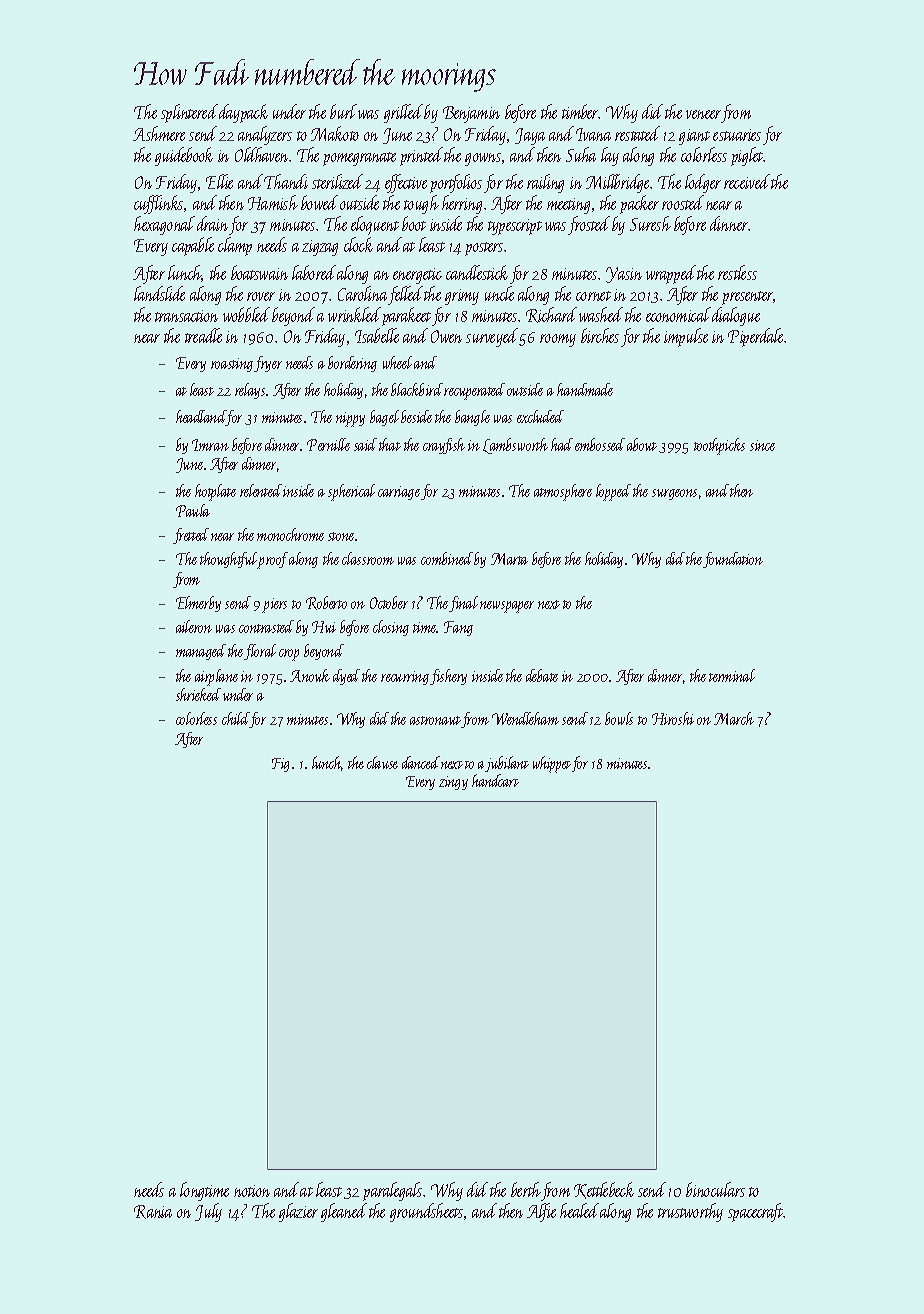  Describe the element at coordinates (198, 694) in the screenshot. I see `shrieked` at that location.
